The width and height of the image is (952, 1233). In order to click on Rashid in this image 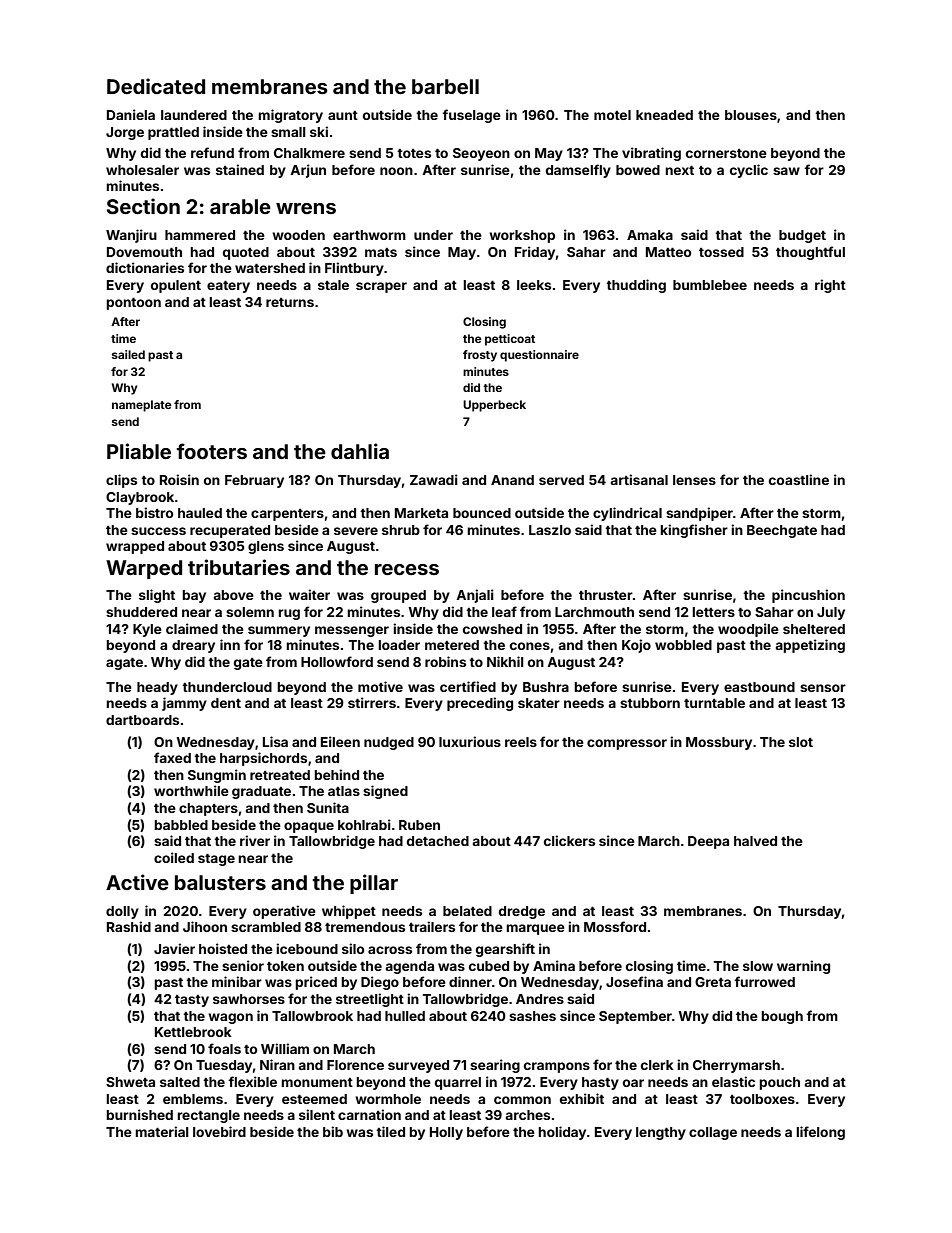, I will do `click(129, 926)`.
